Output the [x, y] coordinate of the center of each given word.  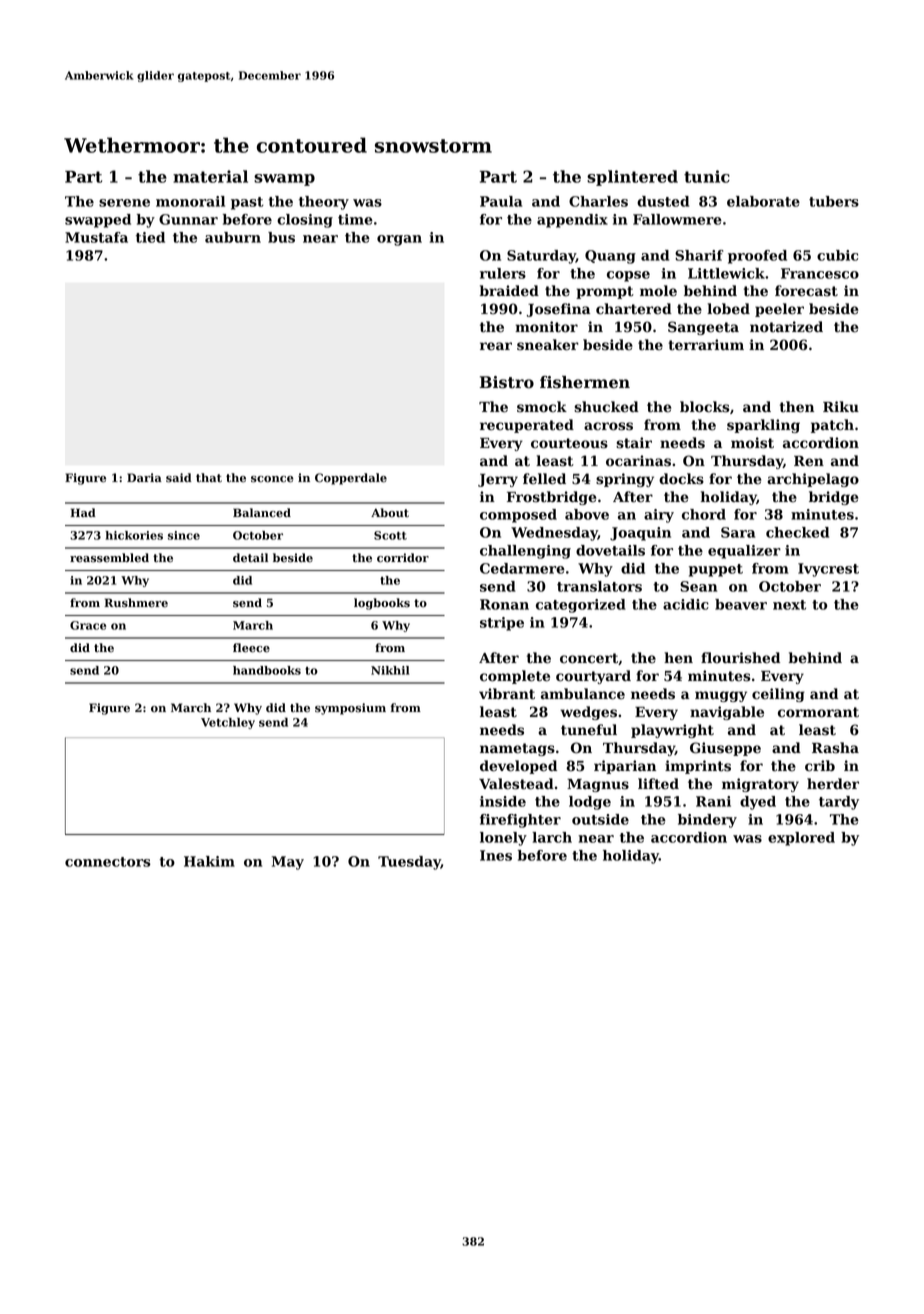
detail [250, 558]
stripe [502, 624]
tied [150, 237]
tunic [707, 176]
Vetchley [228, 723]
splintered [632, 178]
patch [832, 426]
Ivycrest [828, 570]
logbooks [382, 604]
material [210, 176]
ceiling [778, 695]
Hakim [209, 861]
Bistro [507, 382]
